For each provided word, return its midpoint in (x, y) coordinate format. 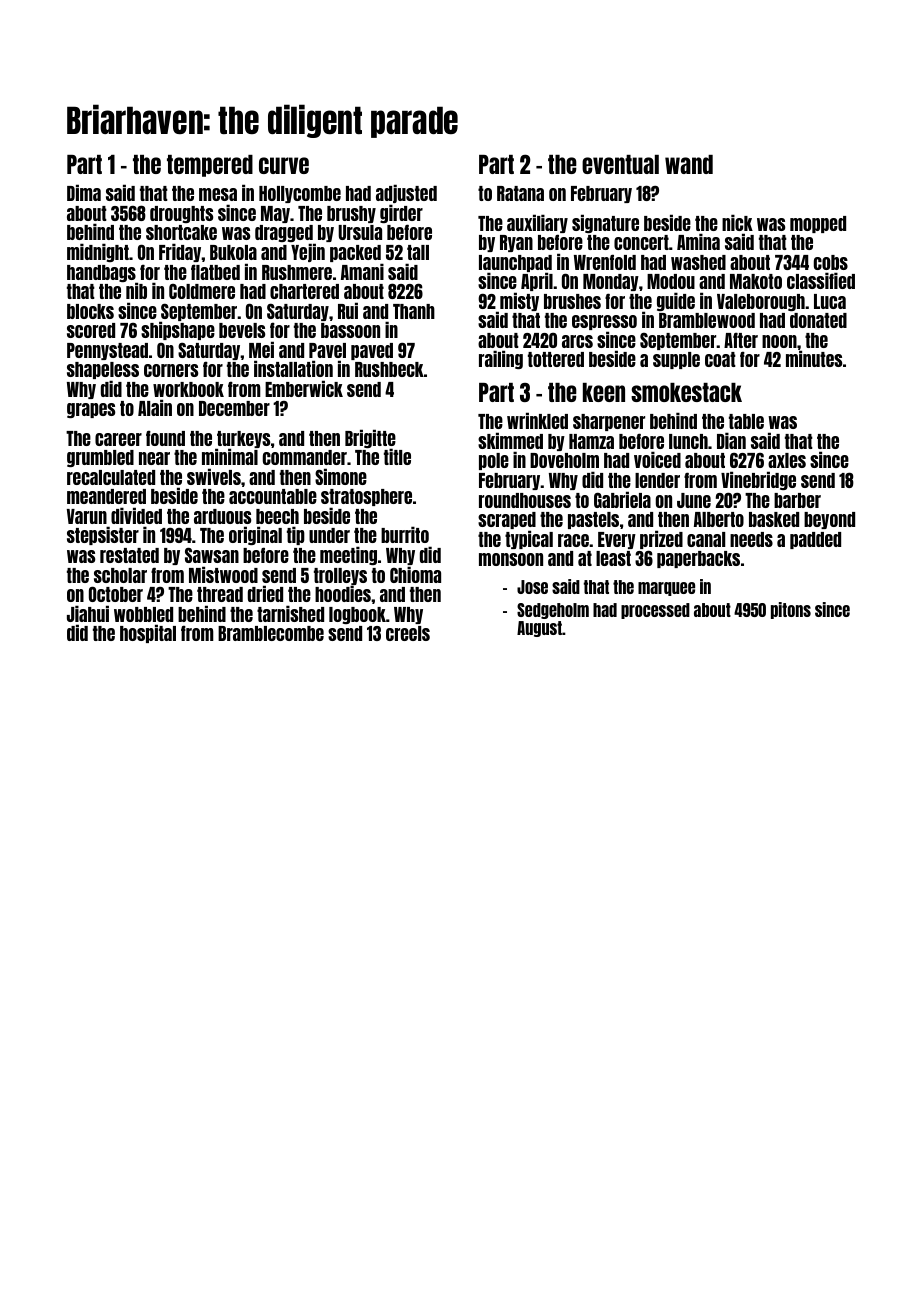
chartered (304, 291)
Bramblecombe (271, 633)
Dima (84, 192)
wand (689, 164)
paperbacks (698, 559)
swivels (214, 476)
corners (171, 370)
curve (284, 165)
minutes (814, 359)
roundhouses (525, 500)
